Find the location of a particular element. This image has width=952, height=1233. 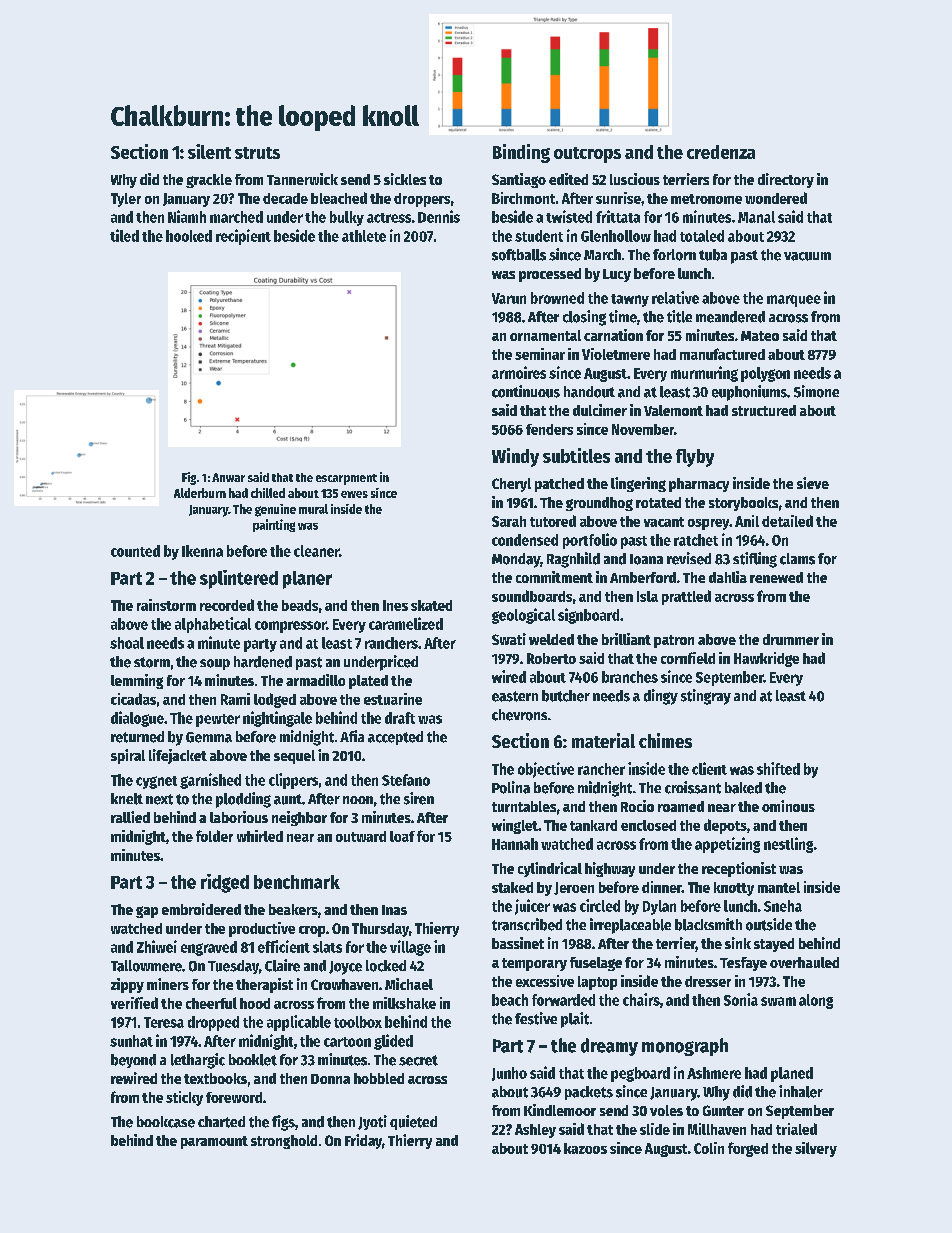

skated is located at coordinates (431, 605).
